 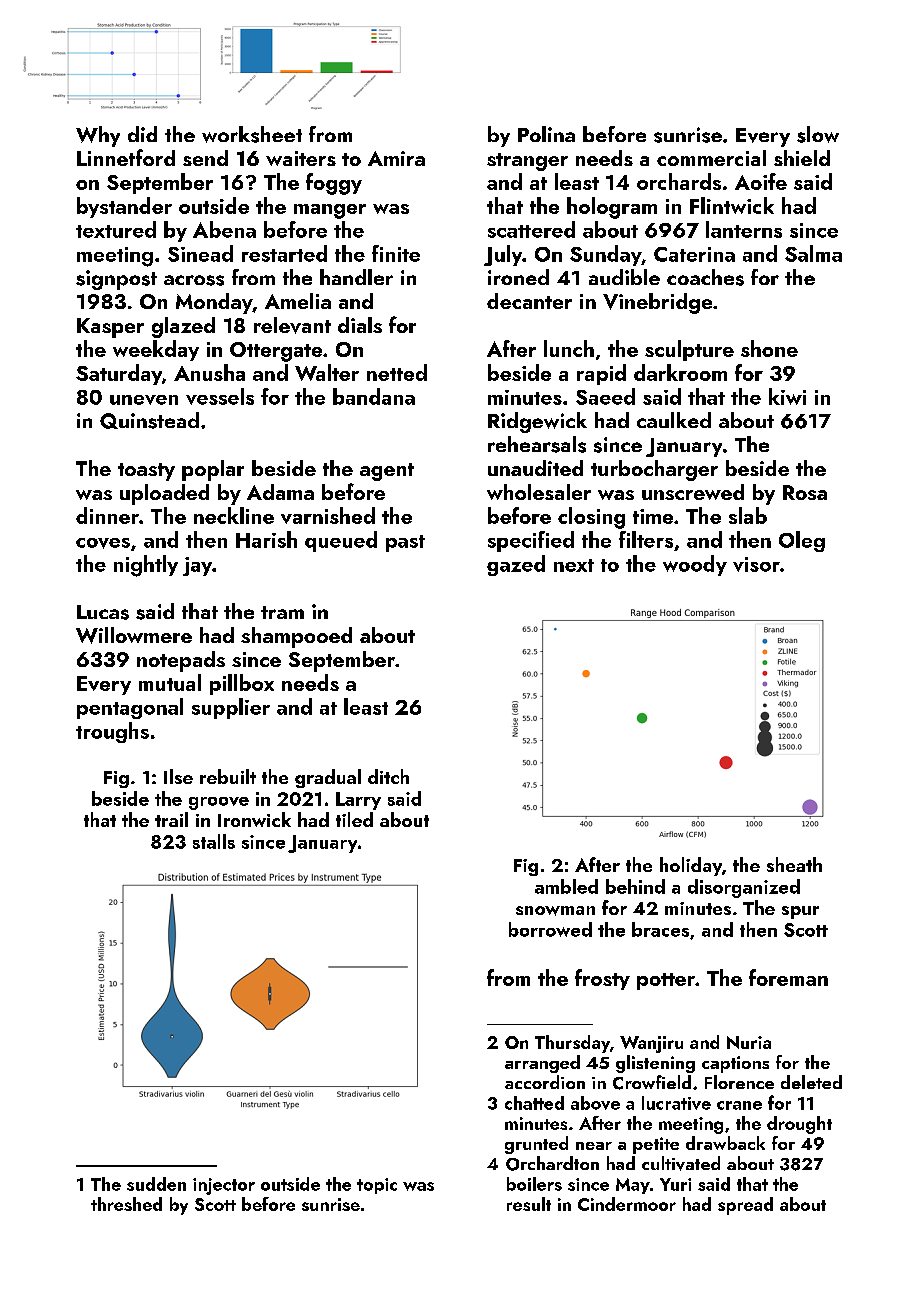 What do you see at coordinates (156, 1184) in the image?
I see `sudden` at bounding box center [156, 1184].
